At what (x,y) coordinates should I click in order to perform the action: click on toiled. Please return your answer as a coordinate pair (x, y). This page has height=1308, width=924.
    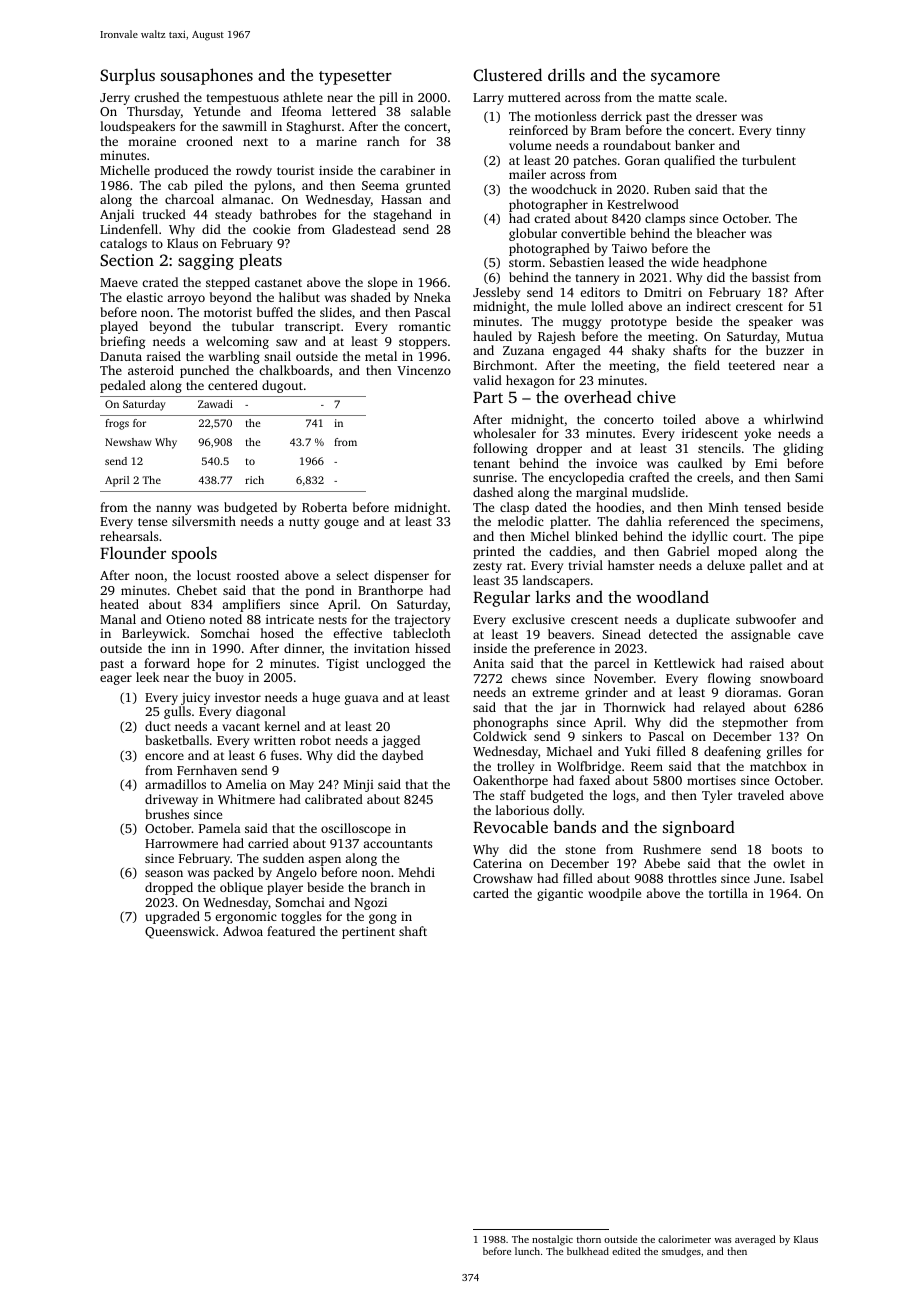
    Looking at the image, I should click on (679, 419).
